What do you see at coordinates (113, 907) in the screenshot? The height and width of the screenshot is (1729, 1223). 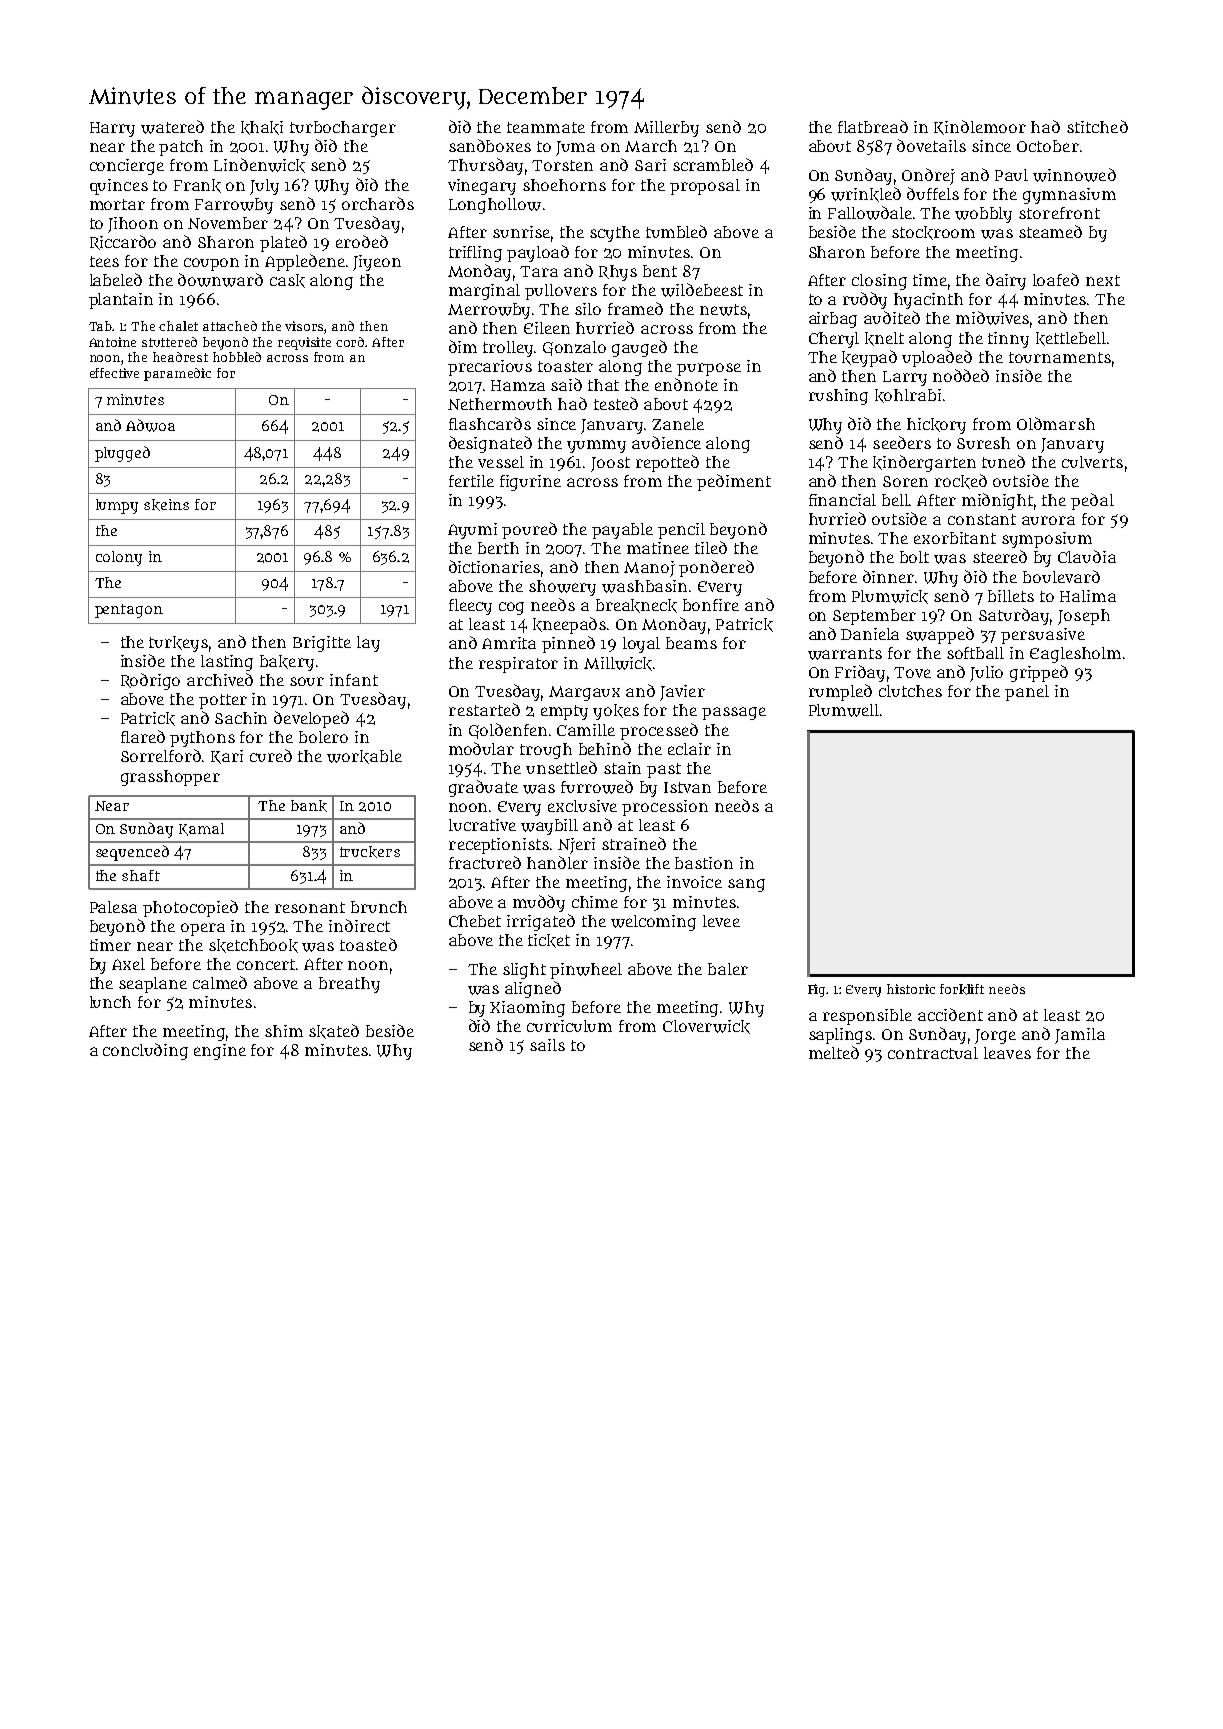 I see `Palesa` at bounding box center [113, 907].
